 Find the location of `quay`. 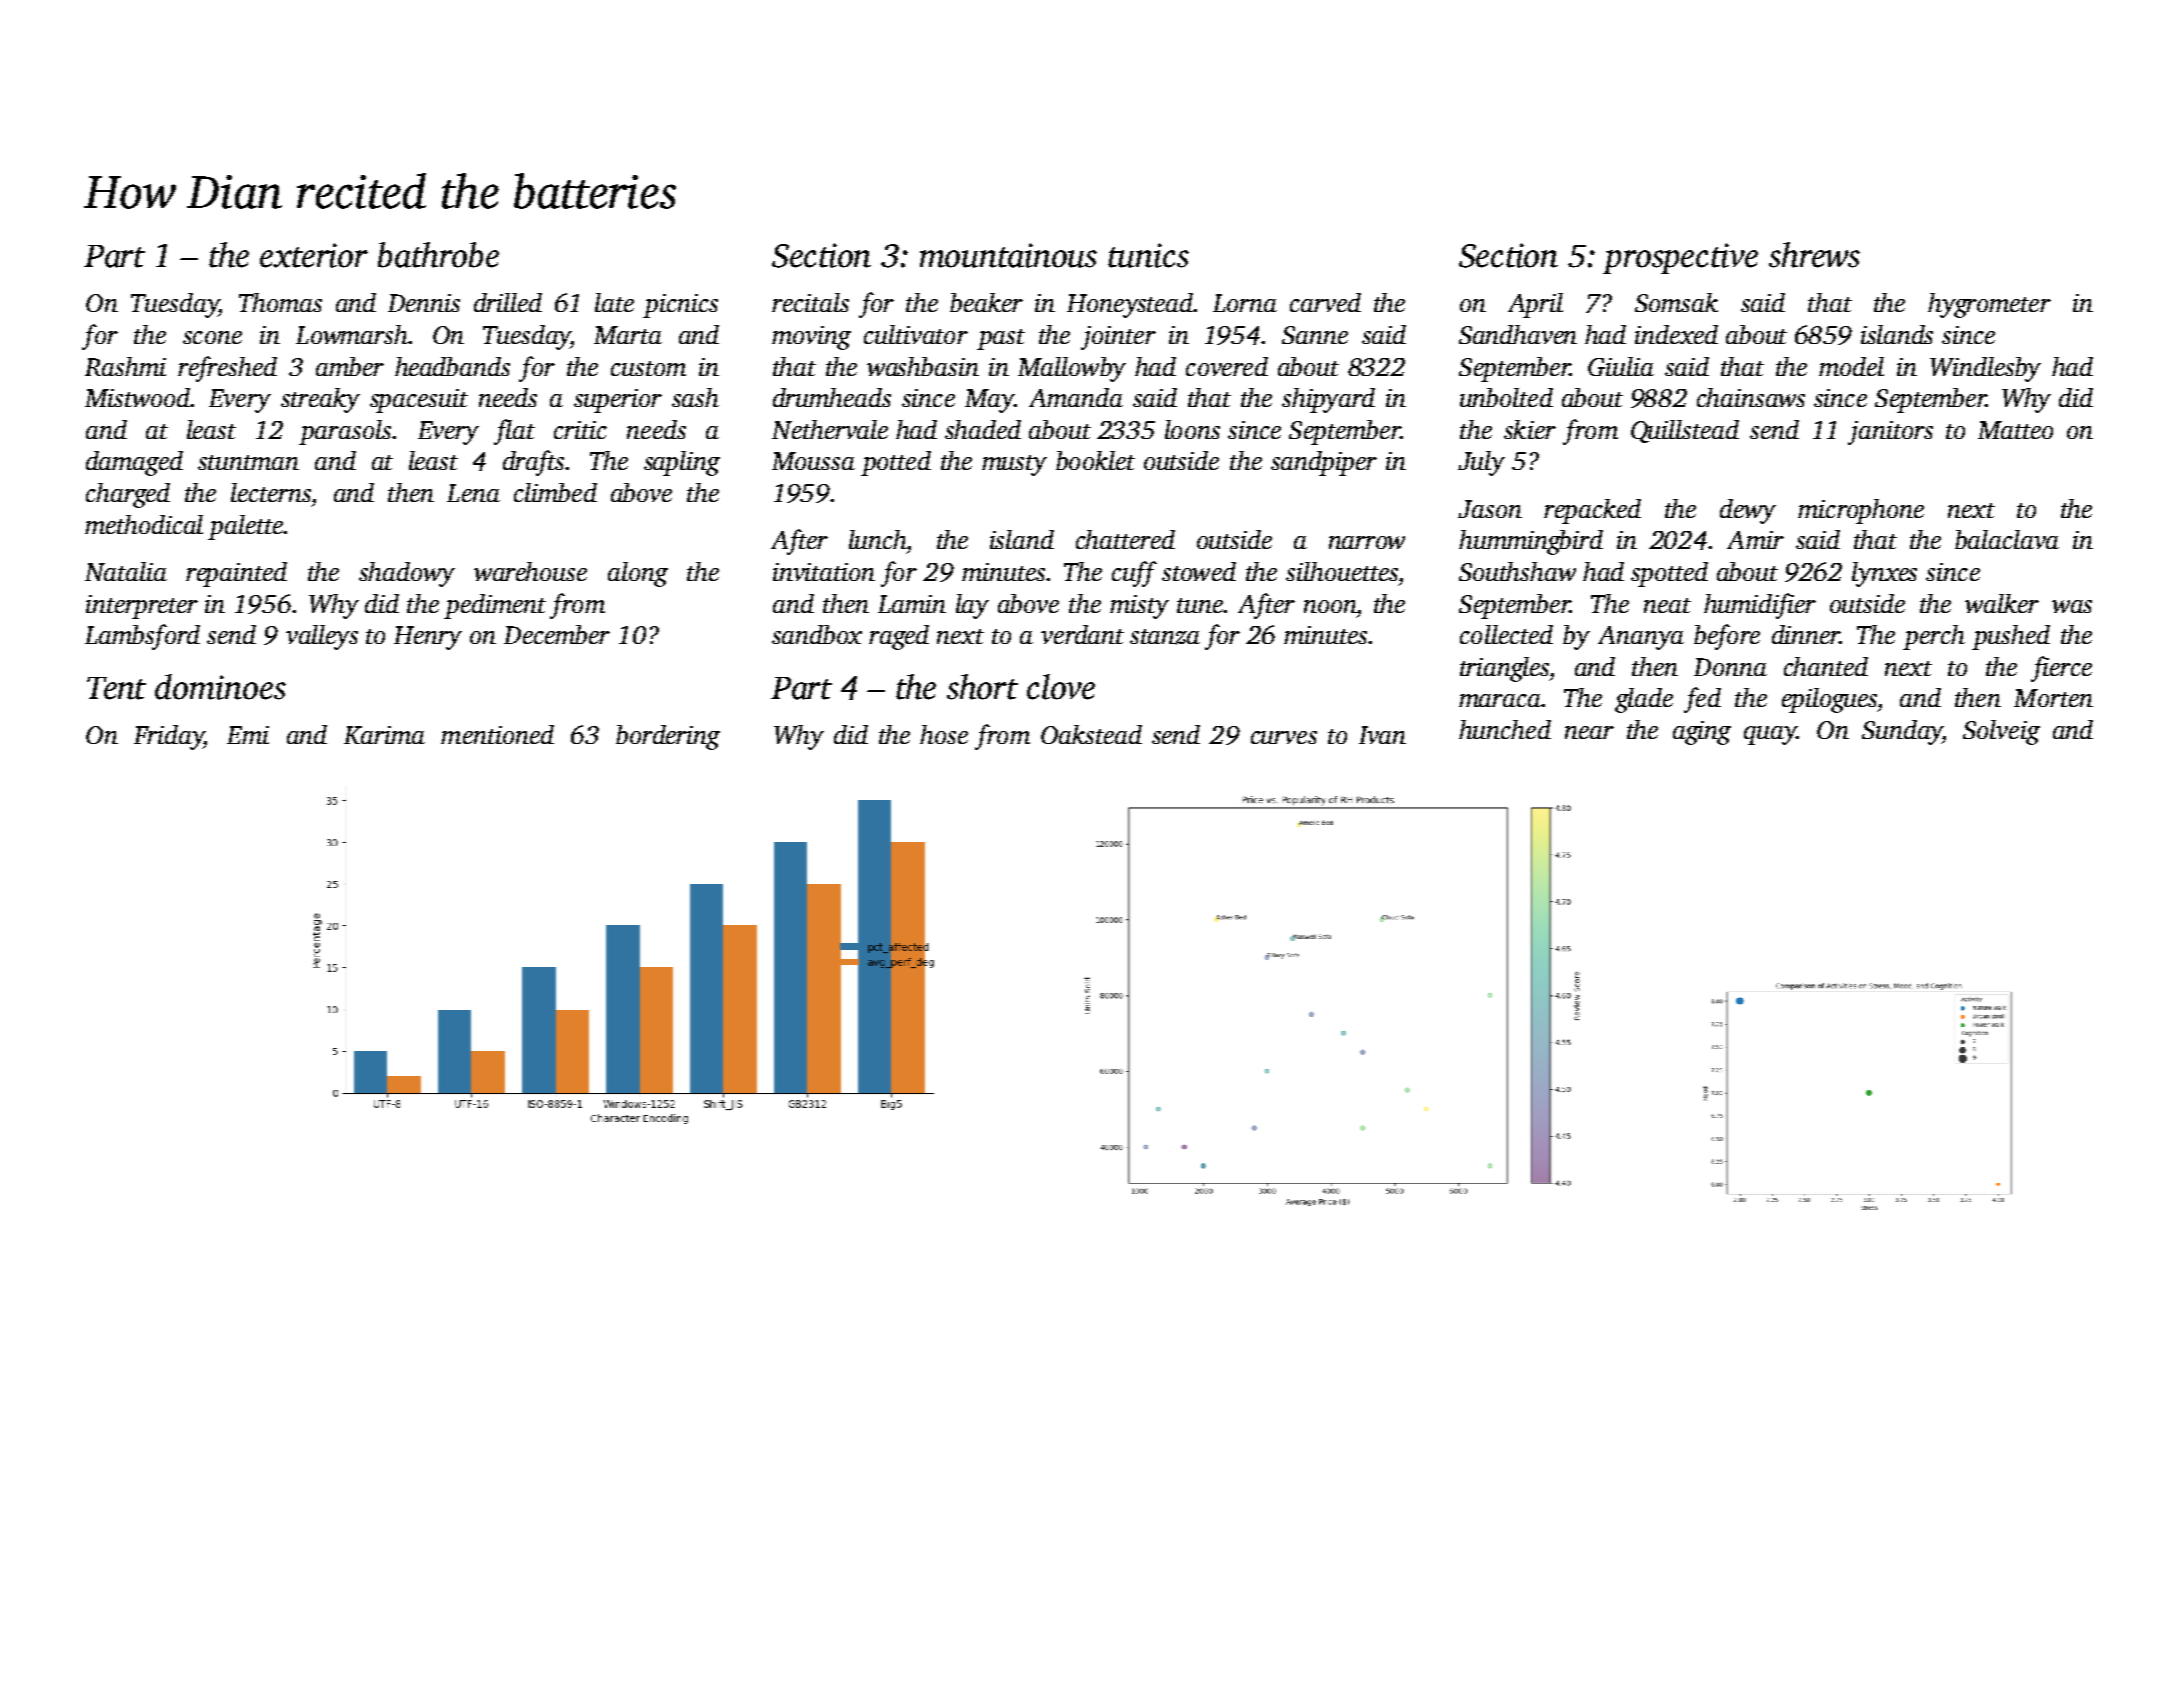

quay is located at coordinates (1770, 735).
